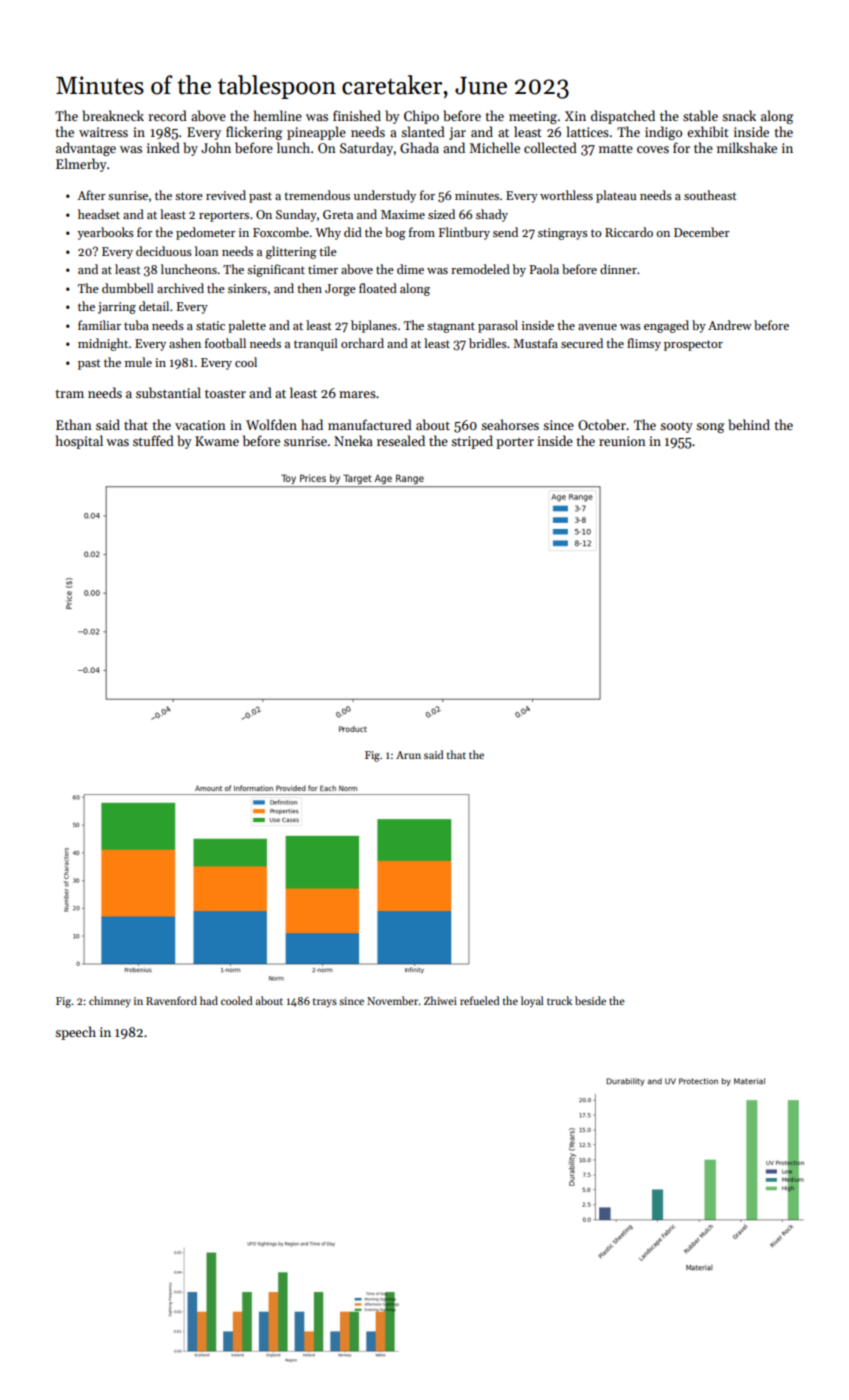 This image has width=849, height=1400. Describe the element at coordinates (532, 1001) in the image. I see `loyal` at that location.
